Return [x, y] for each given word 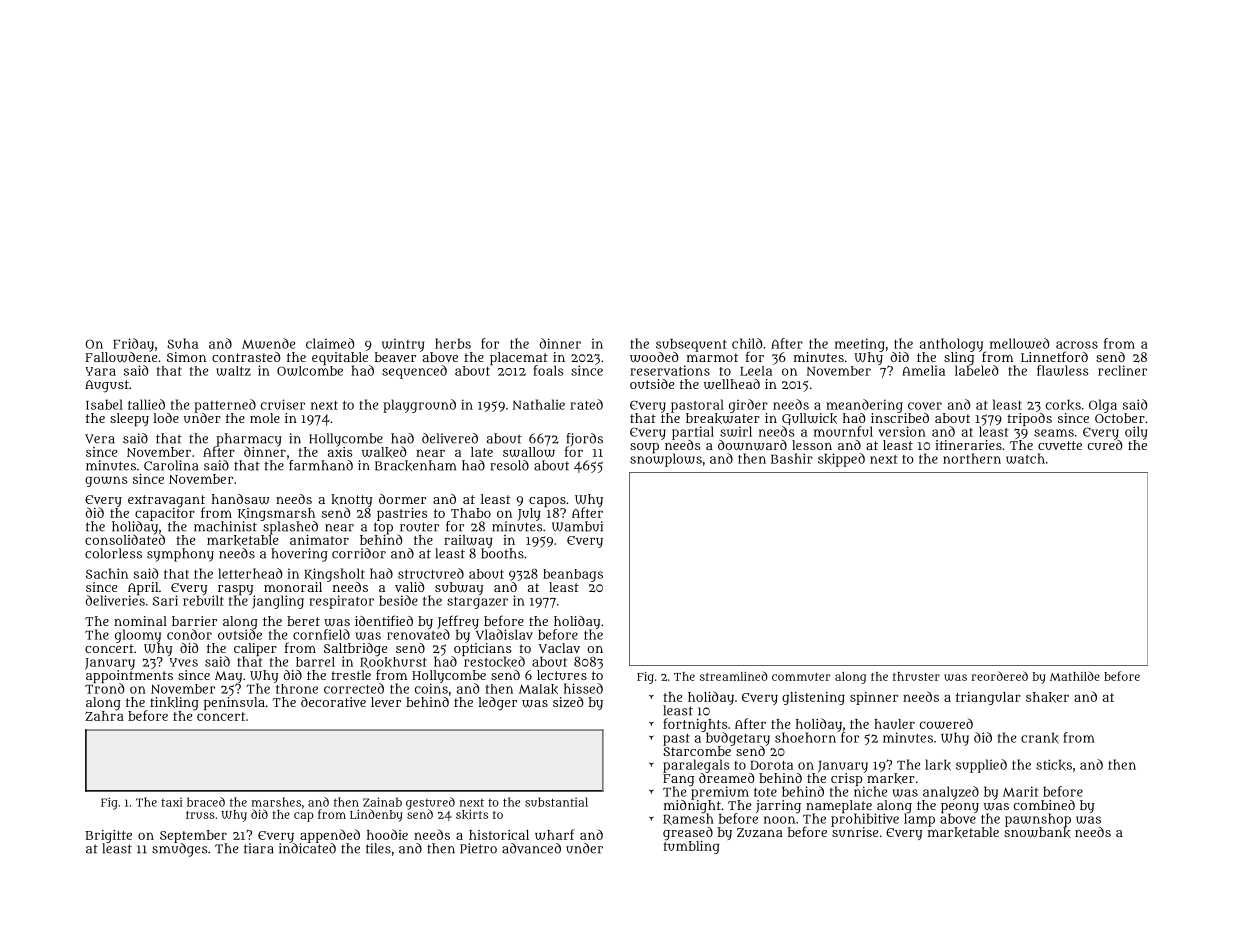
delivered [450, 438]
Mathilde [1075, 676]
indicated [307, 848]
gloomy [138, 636]
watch [1025, 458]
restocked [494, 662]
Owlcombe [310, 371]
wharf [555, 834]
